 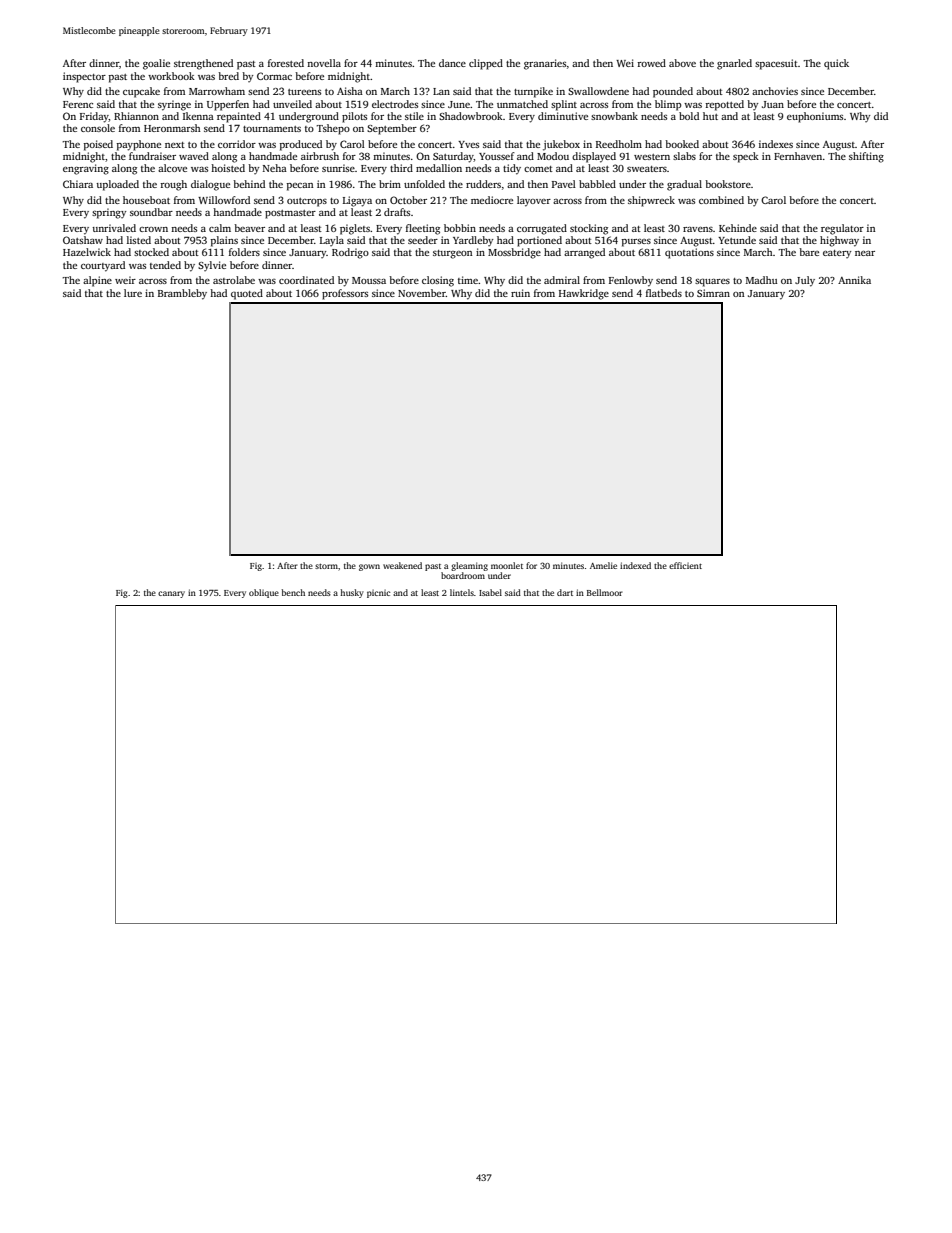 What do you see at coordinates (286, 63) in the page?
I see `forested` at bounding box center [286, 63].
